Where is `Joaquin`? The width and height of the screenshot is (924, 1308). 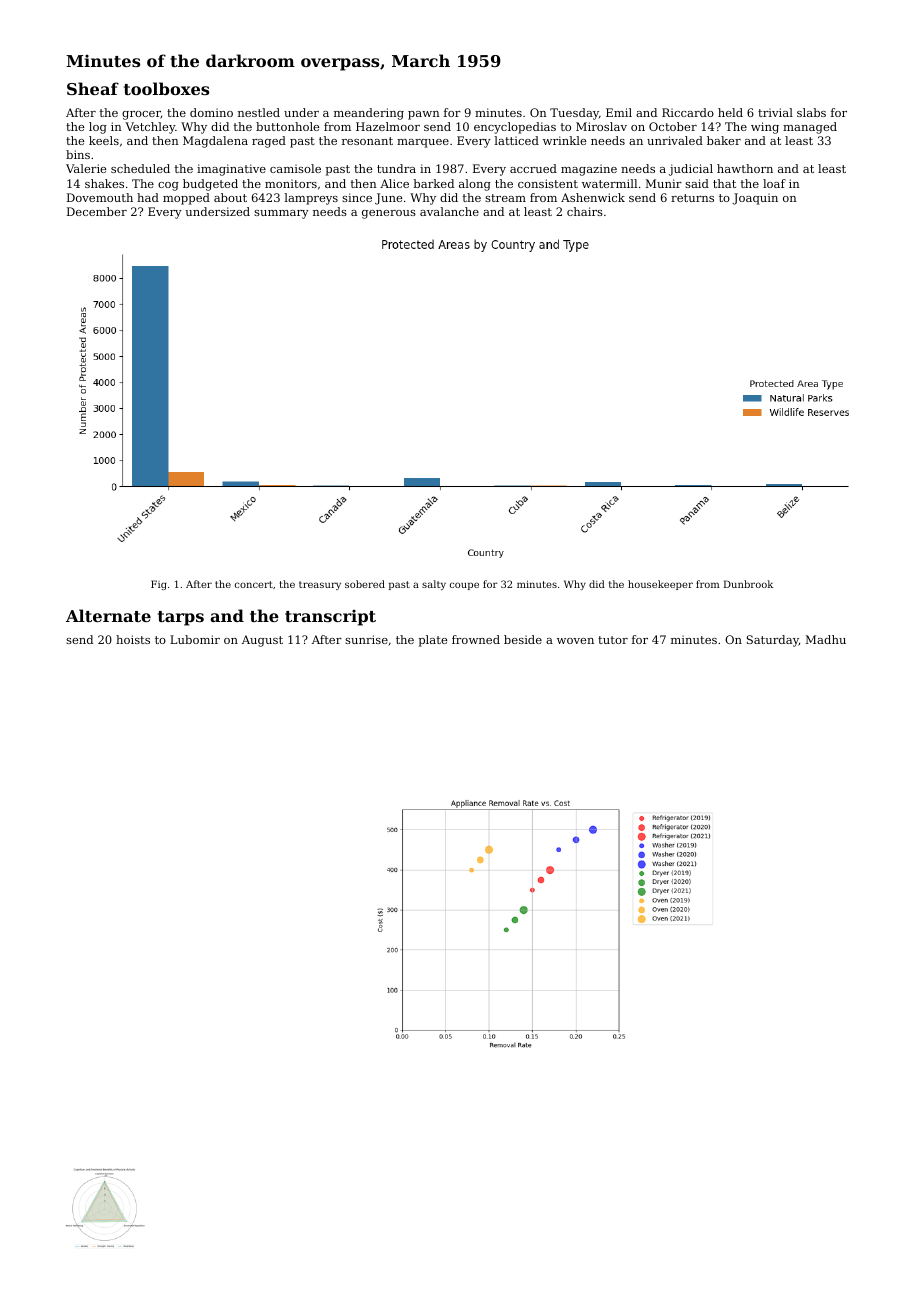
Joaquin is located at coordinates (755, 199).
